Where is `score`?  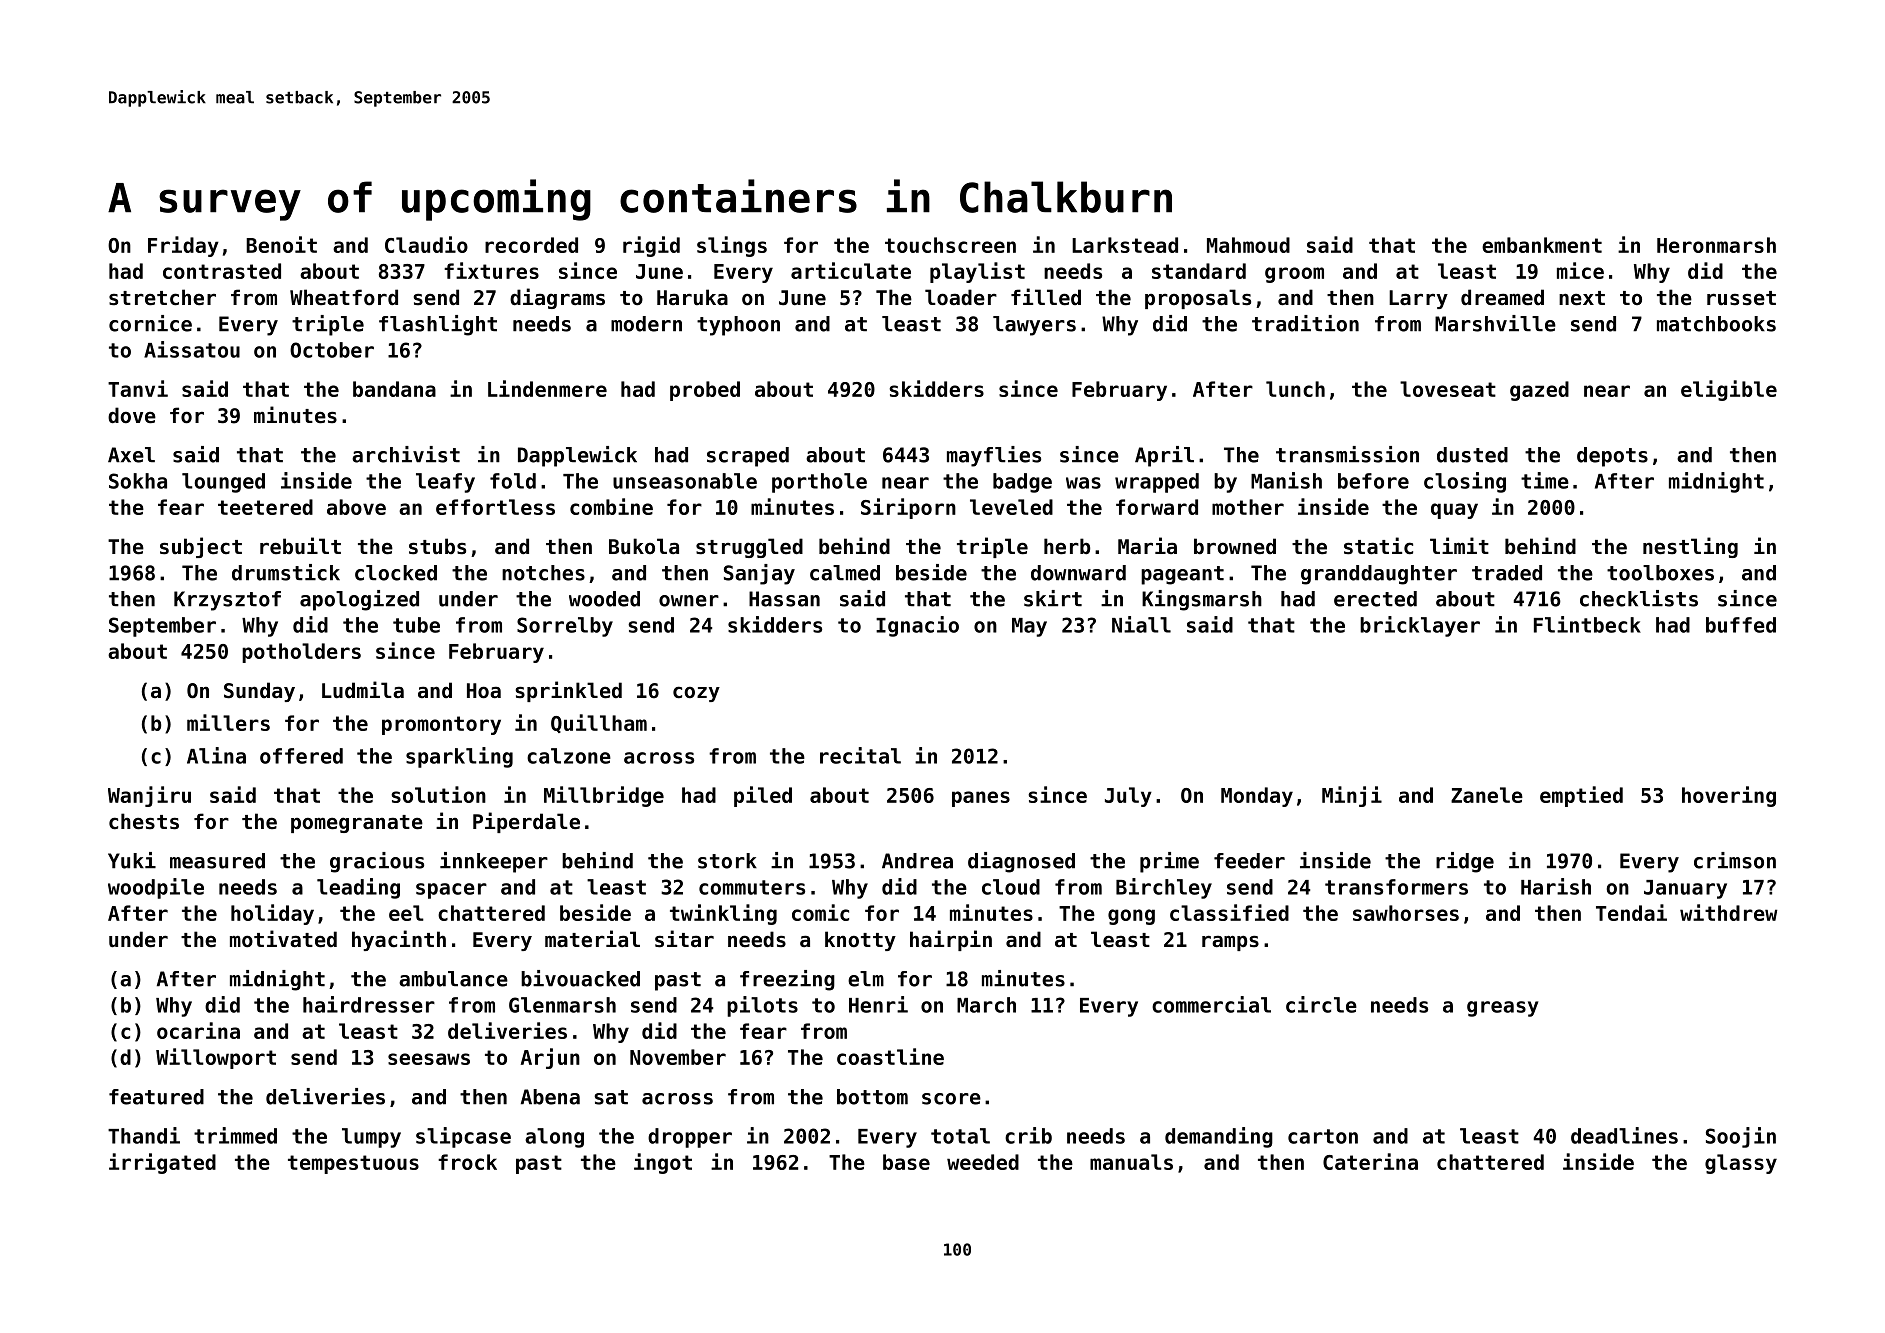 score is located at coordinates (951, 1099).
